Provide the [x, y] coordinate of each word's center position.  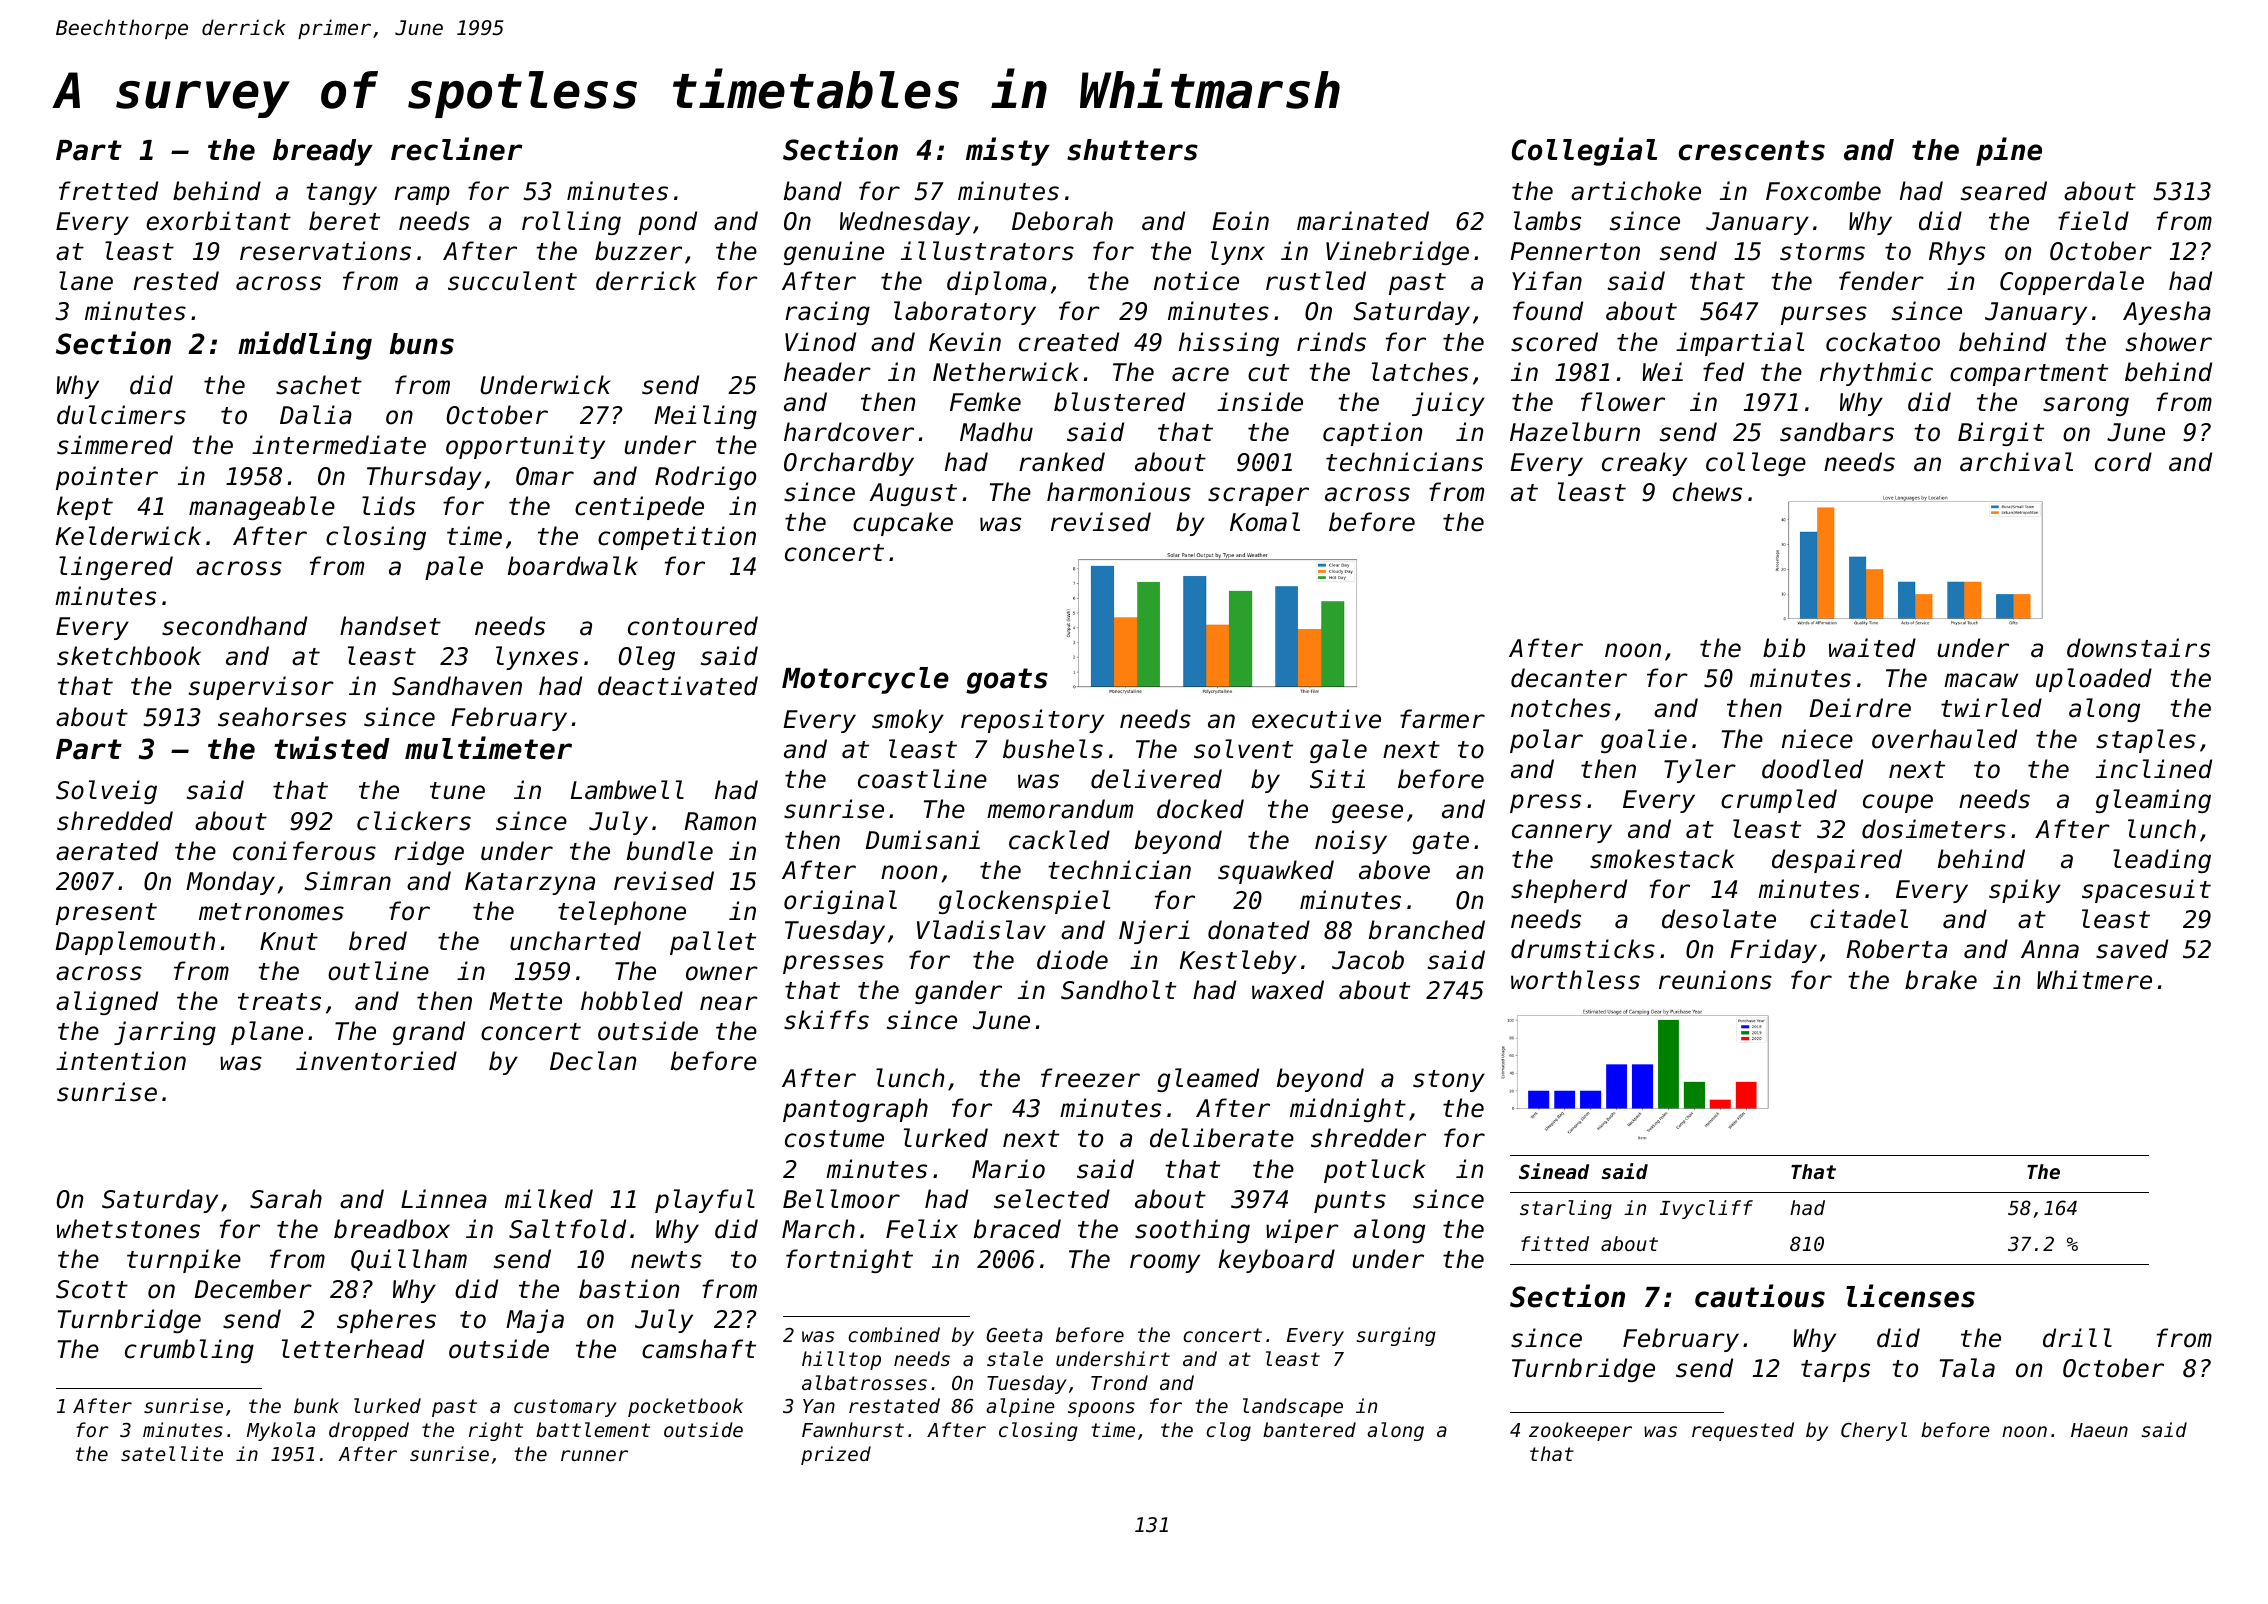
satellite [172, 1453]
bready [323, 152]
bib [1784, 648]
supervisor [261, 688]
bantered [1309, 1429]
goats [1007, 681]
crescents [1752, 150]
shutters [1132, 150]
